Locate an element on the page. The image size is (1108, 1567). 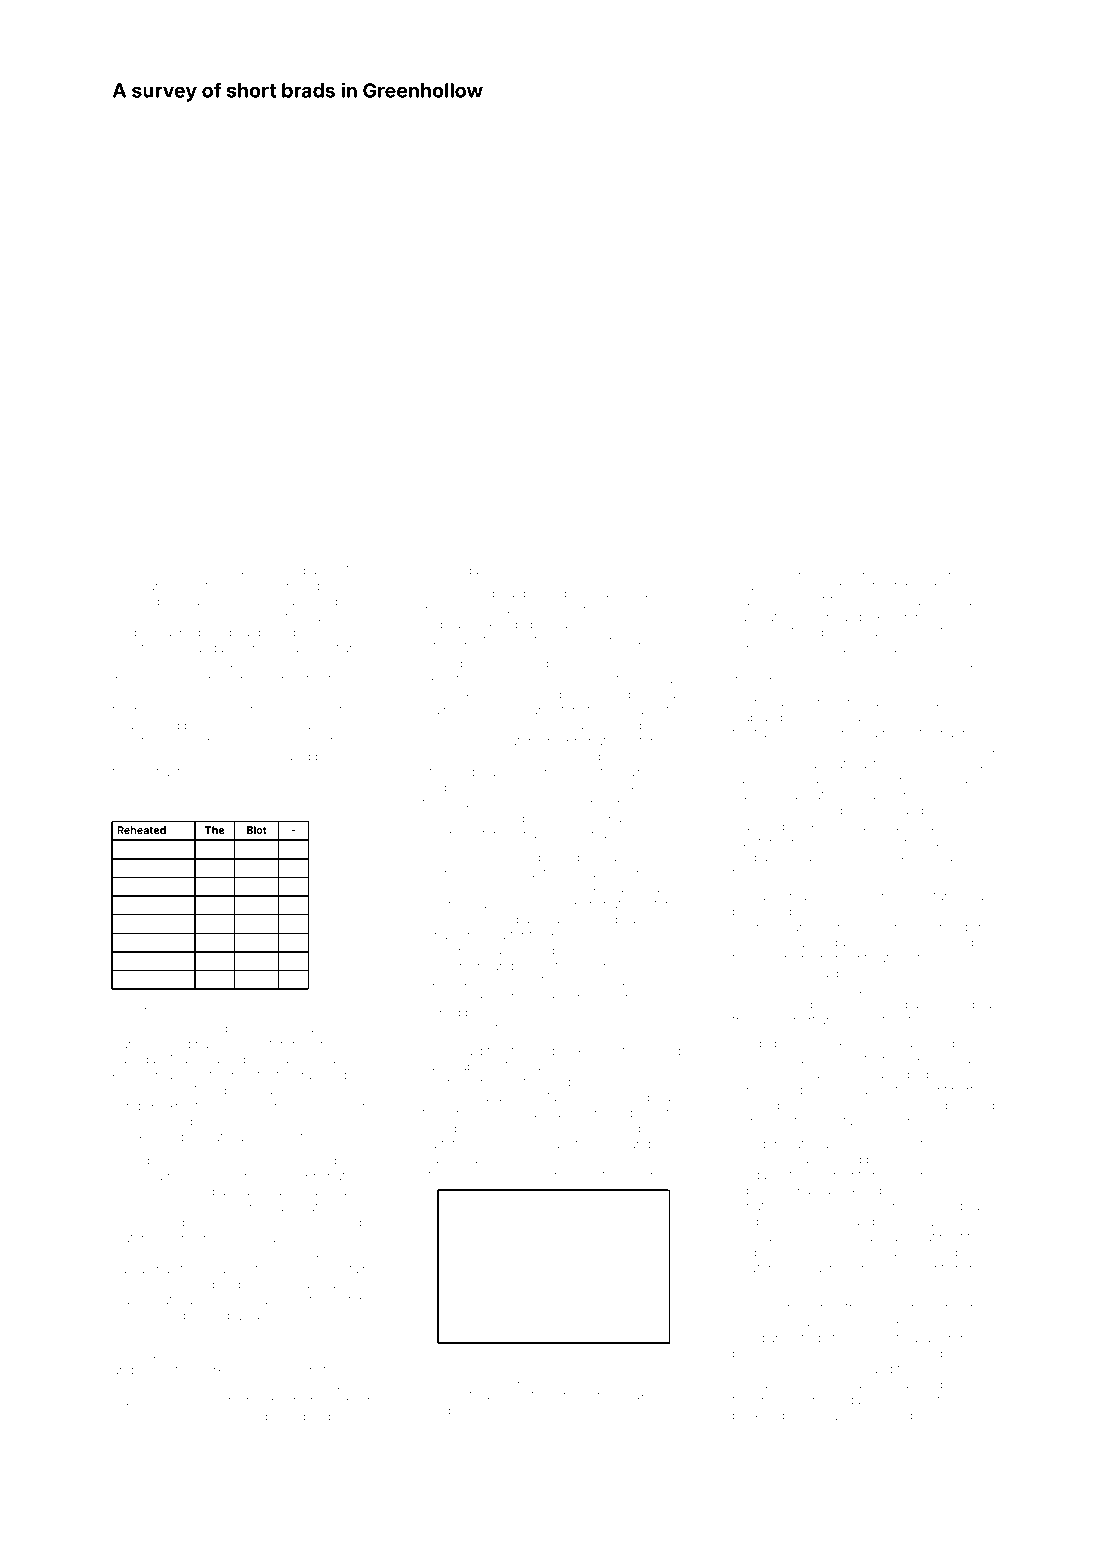
Esperanza is located at coordinates (268, 648).
